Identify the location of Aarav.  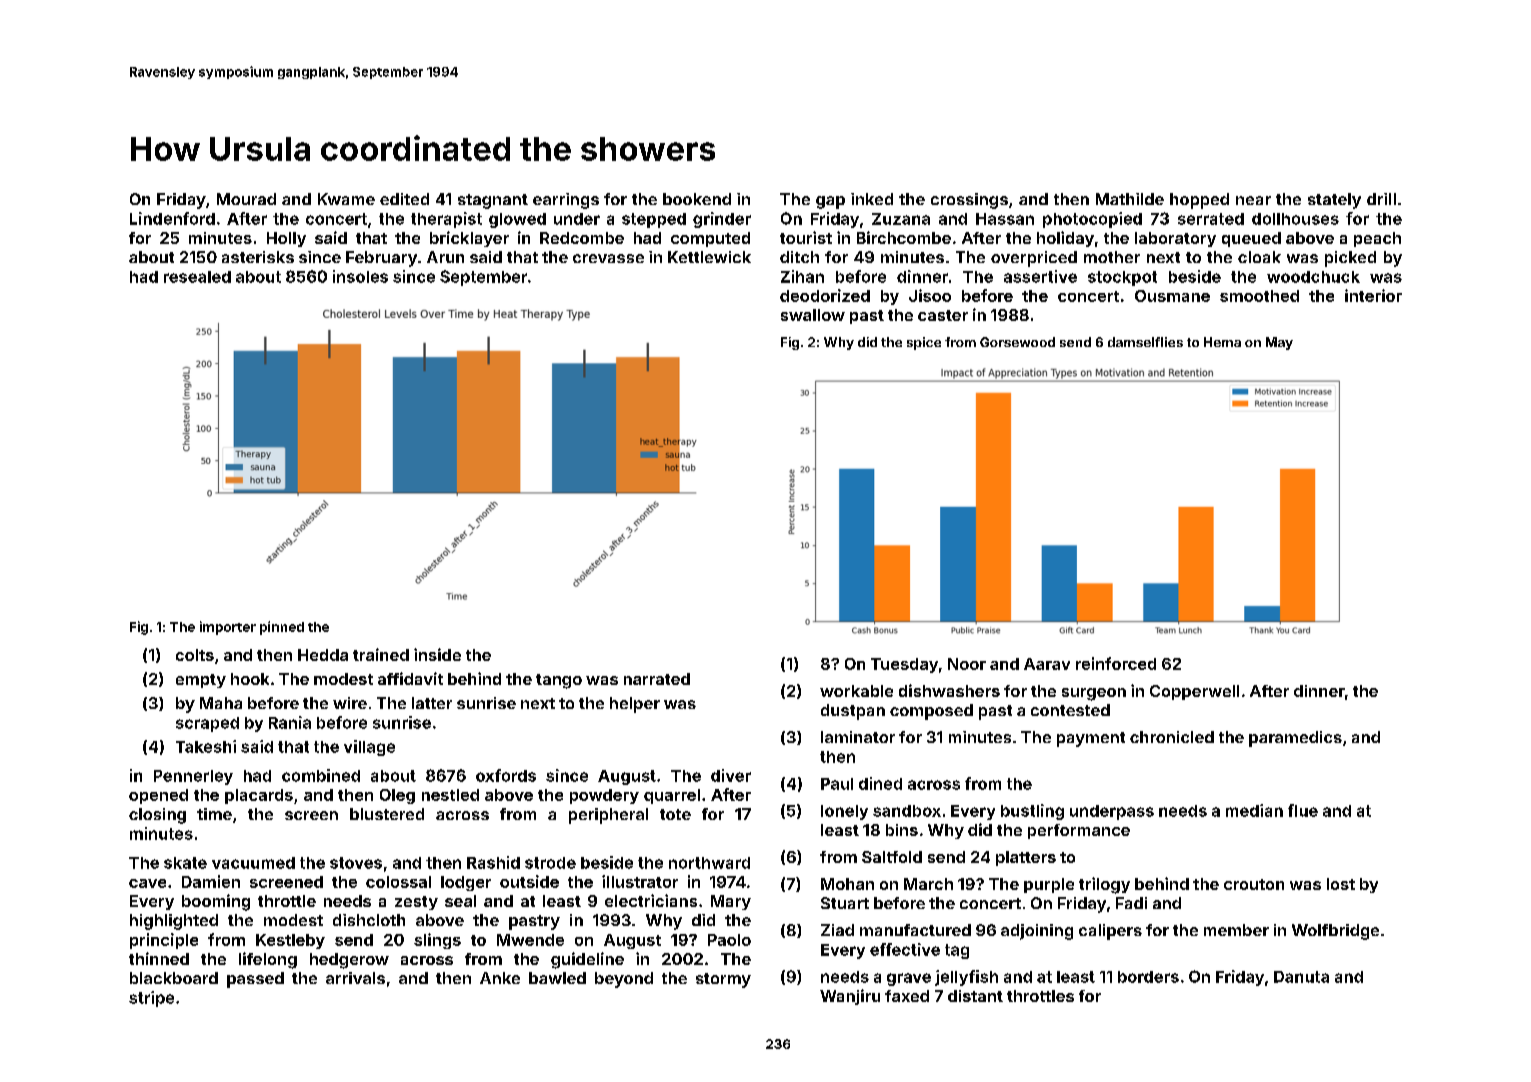
(1047, 664).
